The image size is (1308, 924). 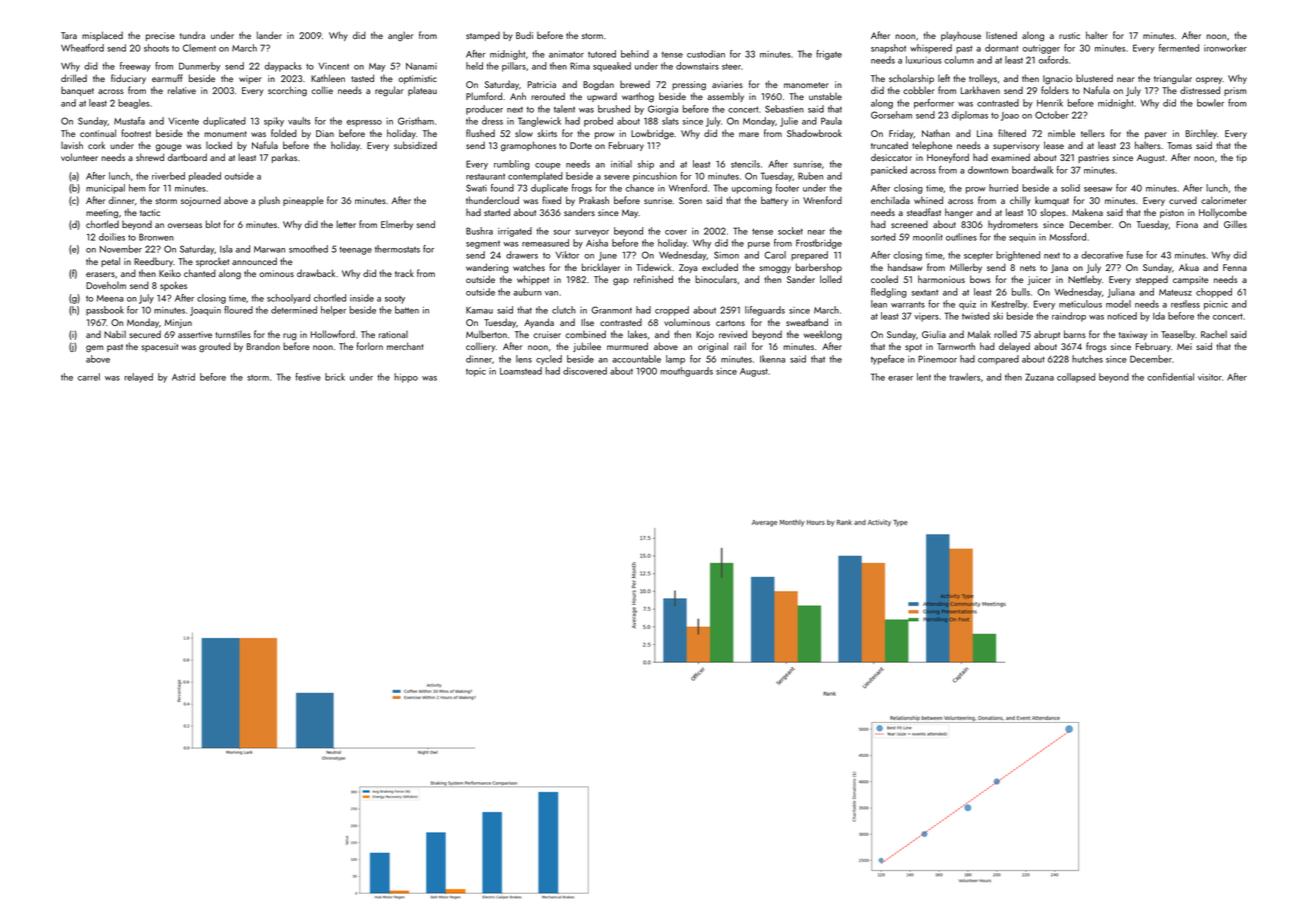 What do you see at coordinates (1200, 90) in the screenshot?
I see `distressed` at bounding box center [1200, 90].
